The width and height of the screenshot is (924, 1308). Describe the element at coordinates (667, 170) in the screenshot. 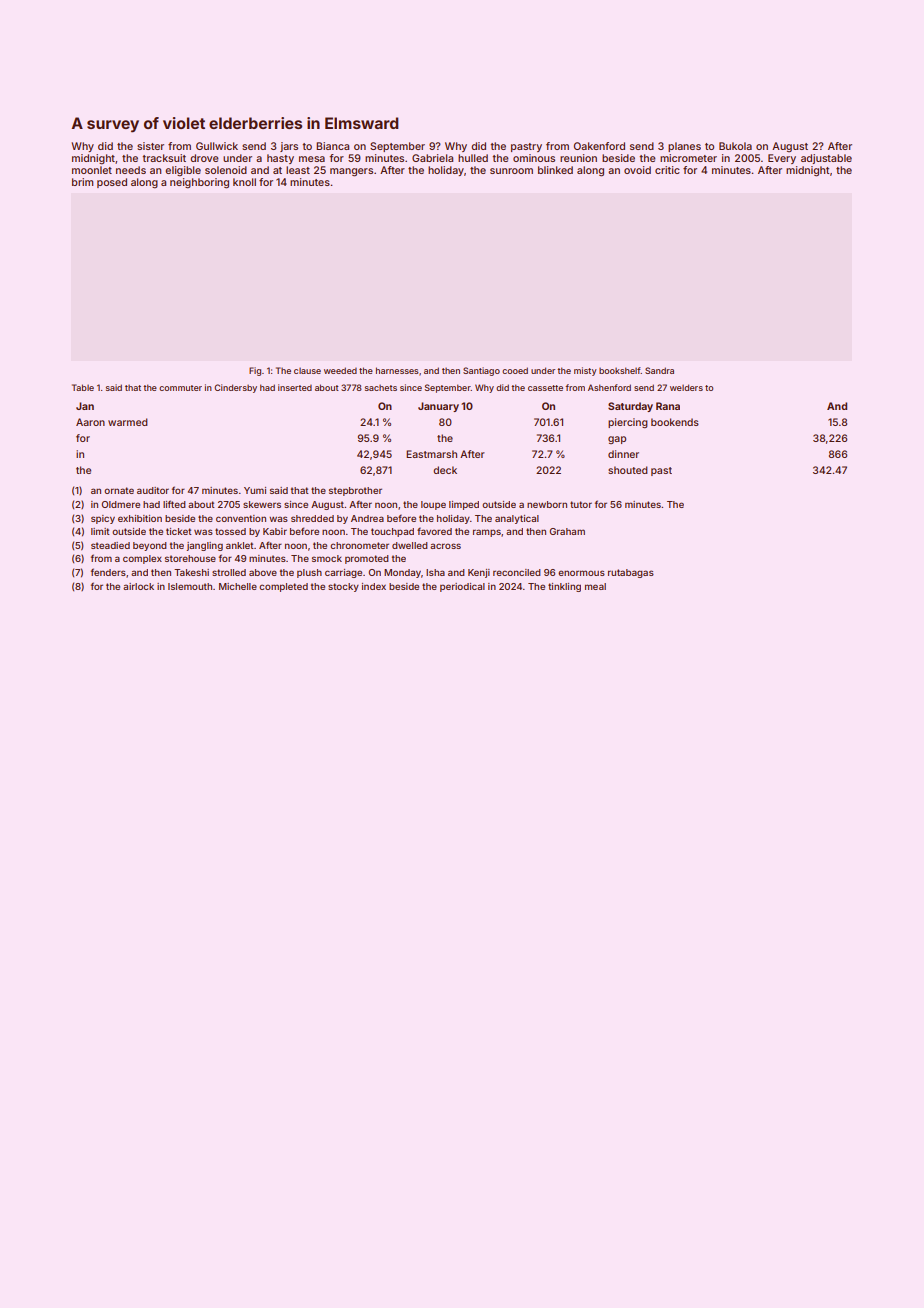

I see `critic` at that location.
